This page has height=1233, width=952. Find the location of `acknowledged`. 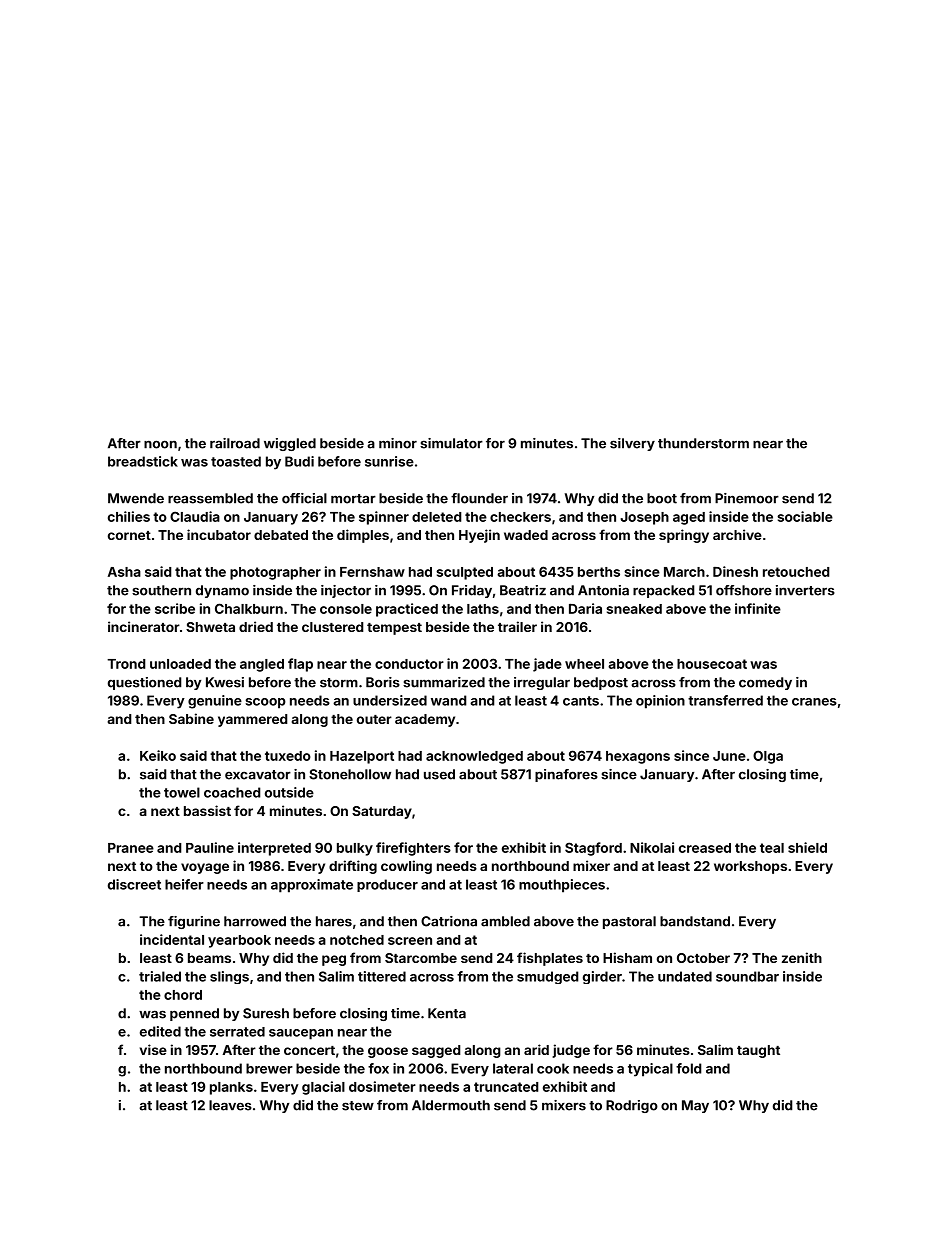

acknowledged is located at coordinates (474, 757).
